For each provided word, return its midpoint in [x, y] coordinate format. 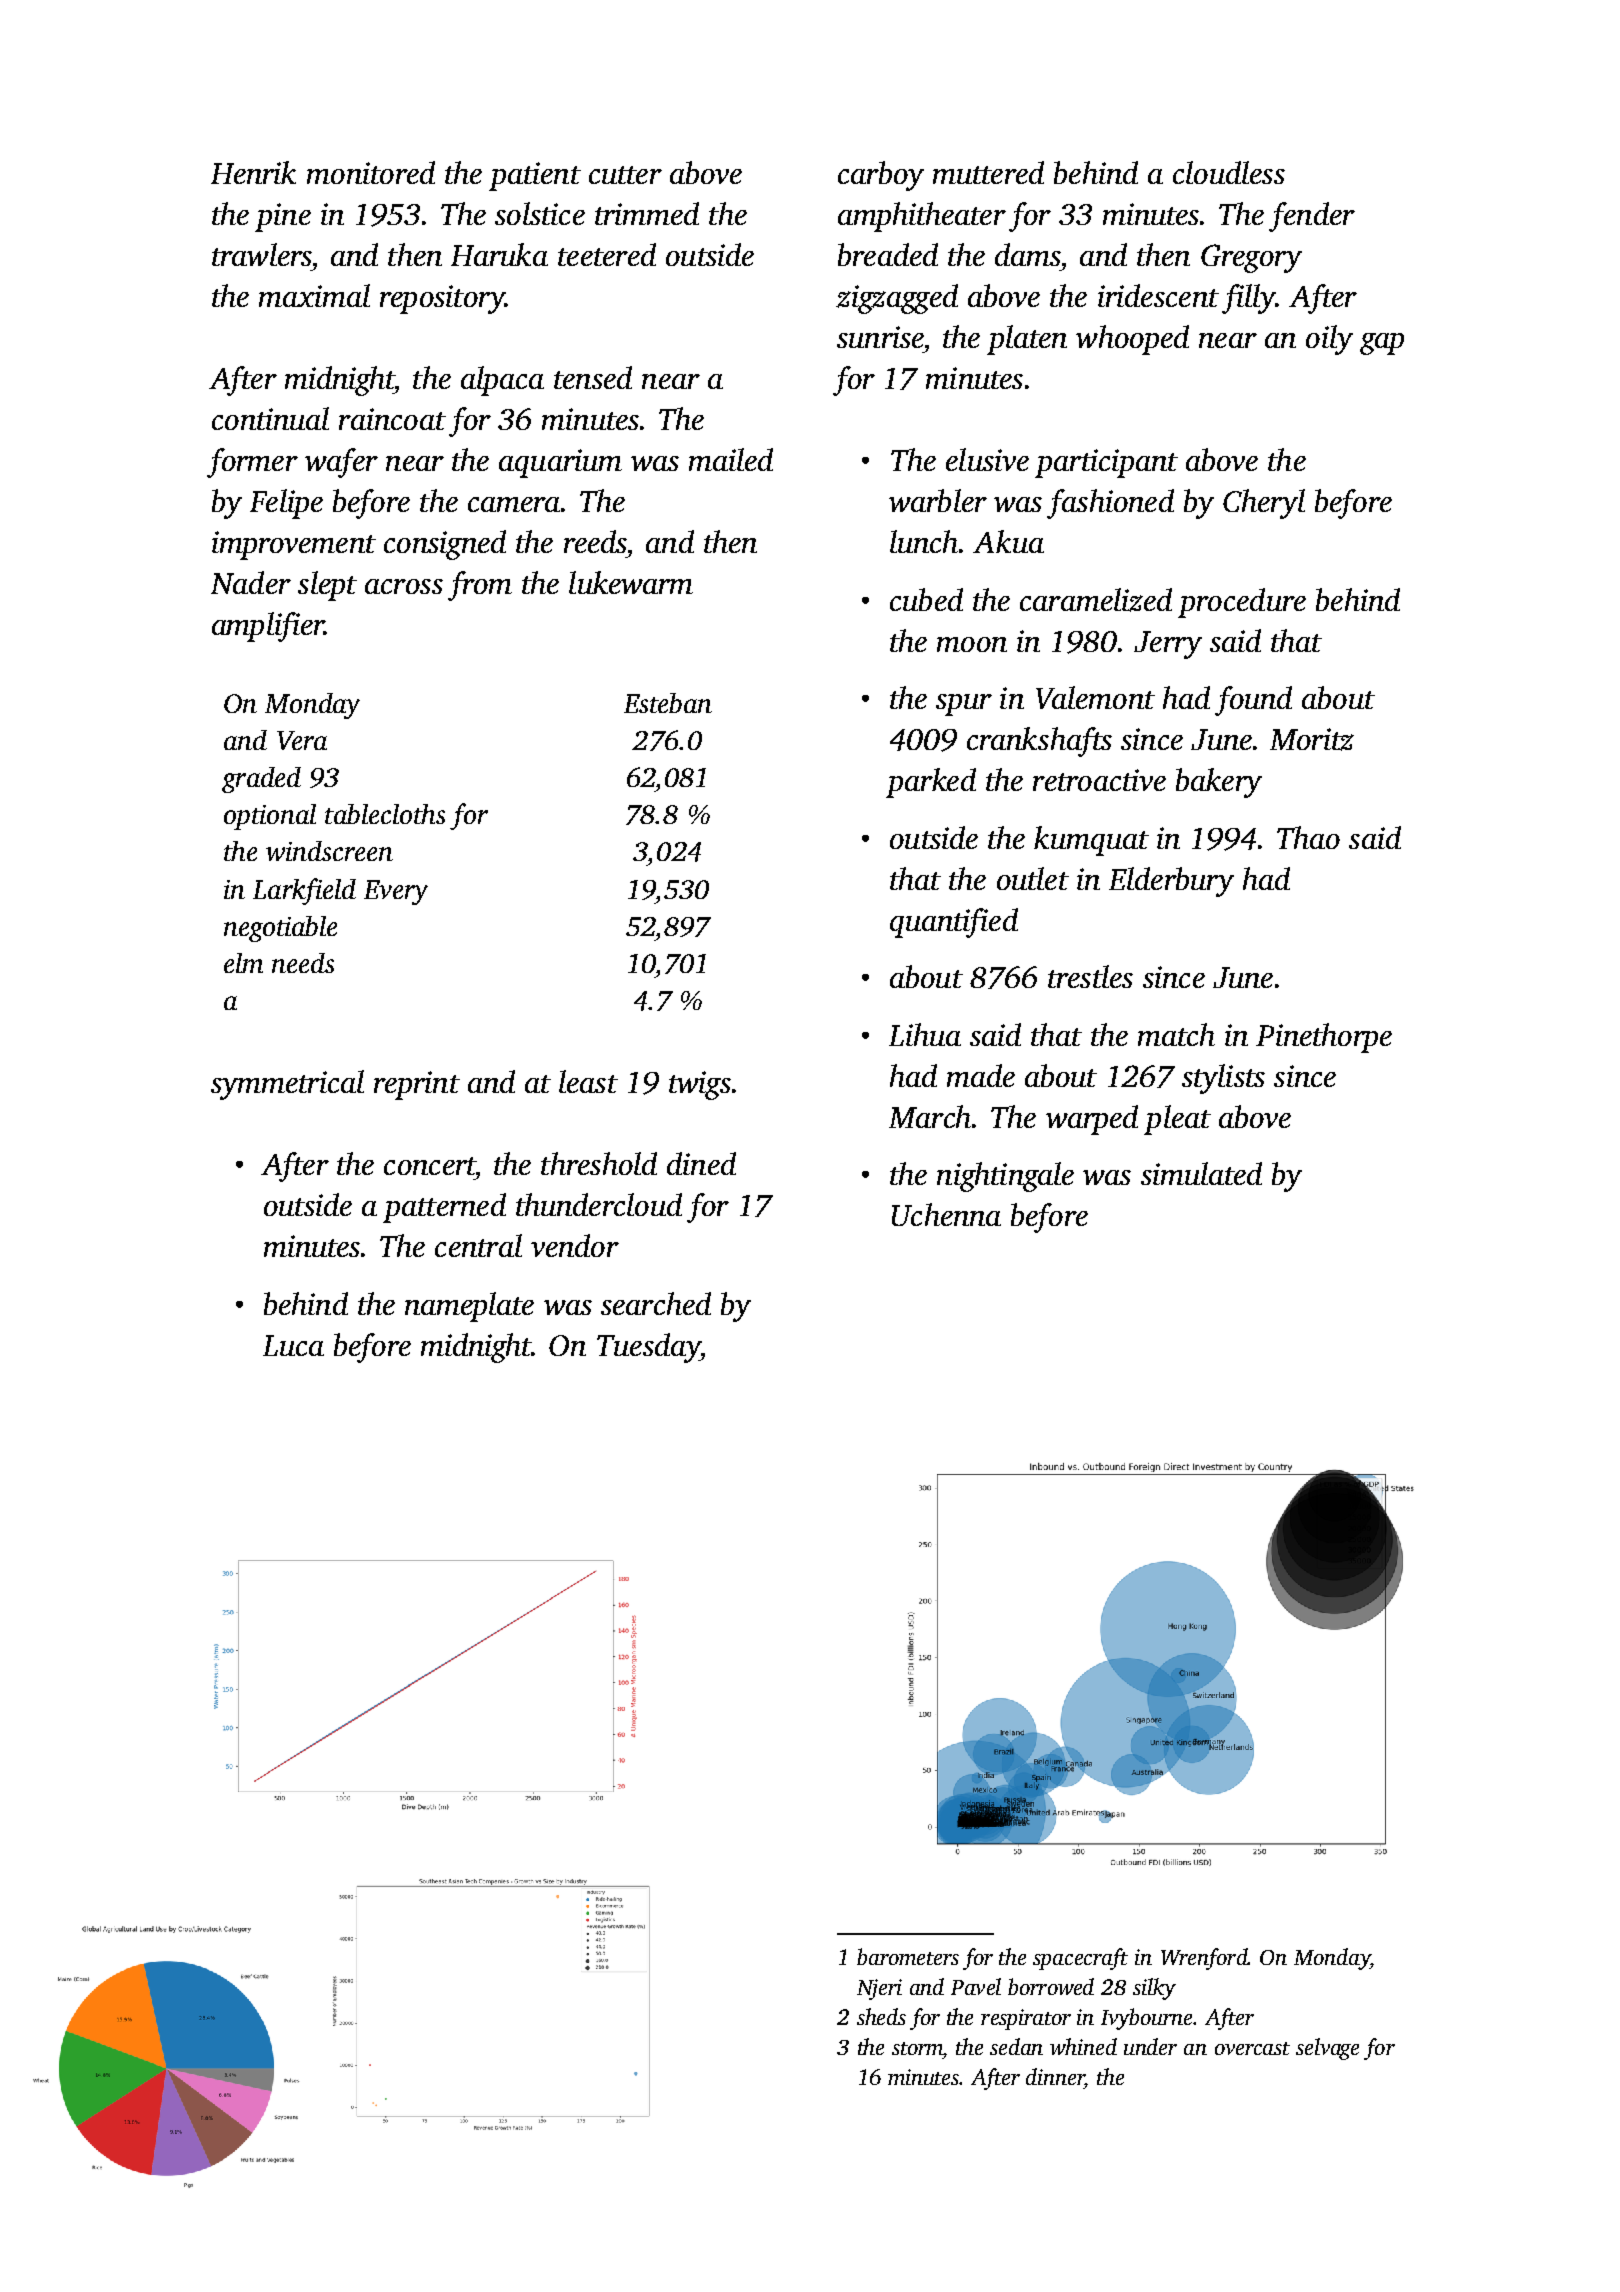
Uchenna [946, 1214]
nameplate [469, 1307]
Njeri [879, 1989]
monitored [371, 172]
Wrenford [1204, 1959]
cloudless [1229, 172]
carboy [881, 176]
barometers [908, 1956]
